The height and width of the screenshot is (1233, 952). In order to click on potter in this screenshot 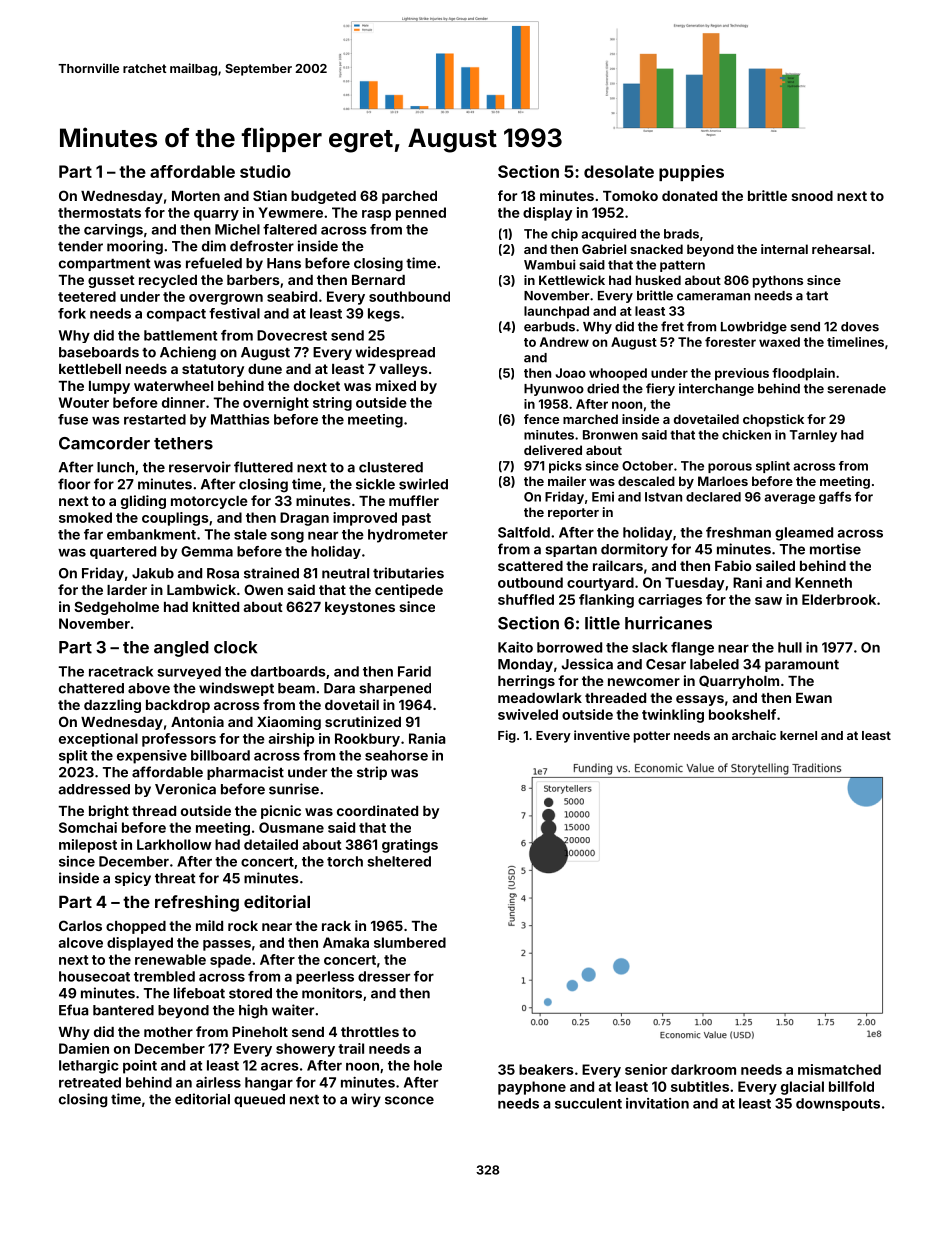, I will do `click(652, 737)`.
